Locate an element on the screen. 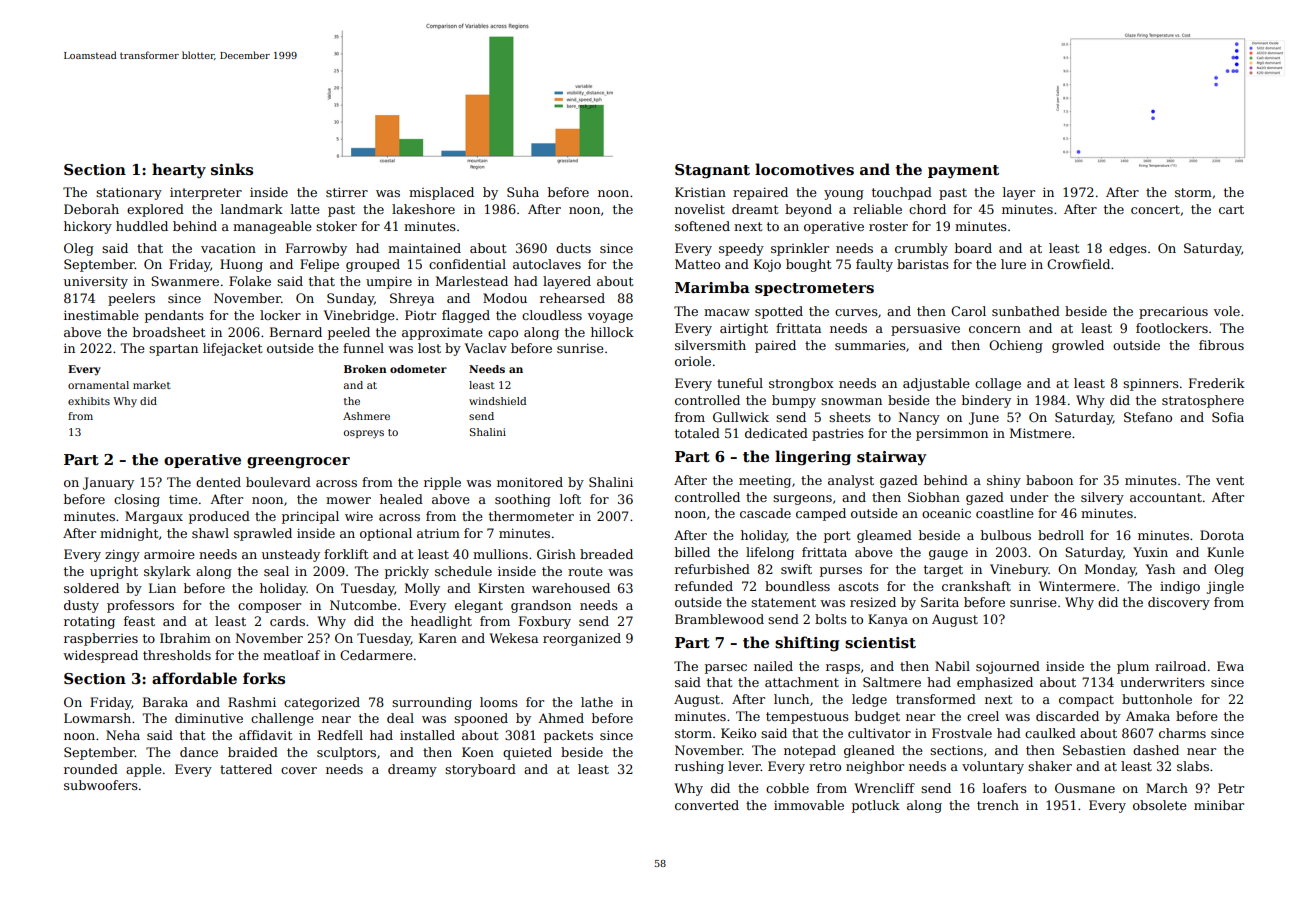 The image size is (1308, 924). locomotives is located at coordinates (804, 169).
